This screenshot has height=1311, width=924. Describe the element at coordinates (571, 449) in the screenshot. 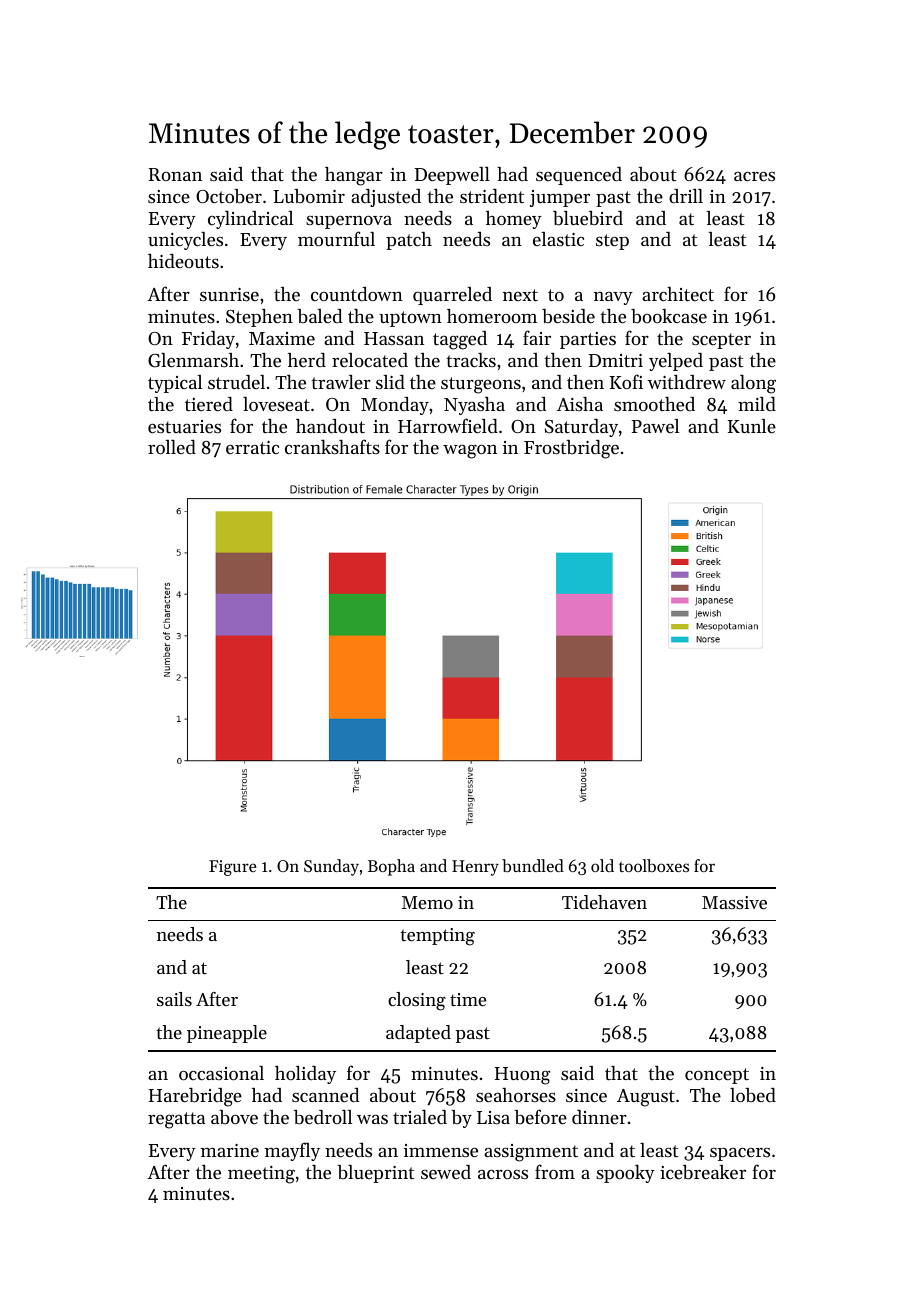

I see `Frostbridge` at that location.
